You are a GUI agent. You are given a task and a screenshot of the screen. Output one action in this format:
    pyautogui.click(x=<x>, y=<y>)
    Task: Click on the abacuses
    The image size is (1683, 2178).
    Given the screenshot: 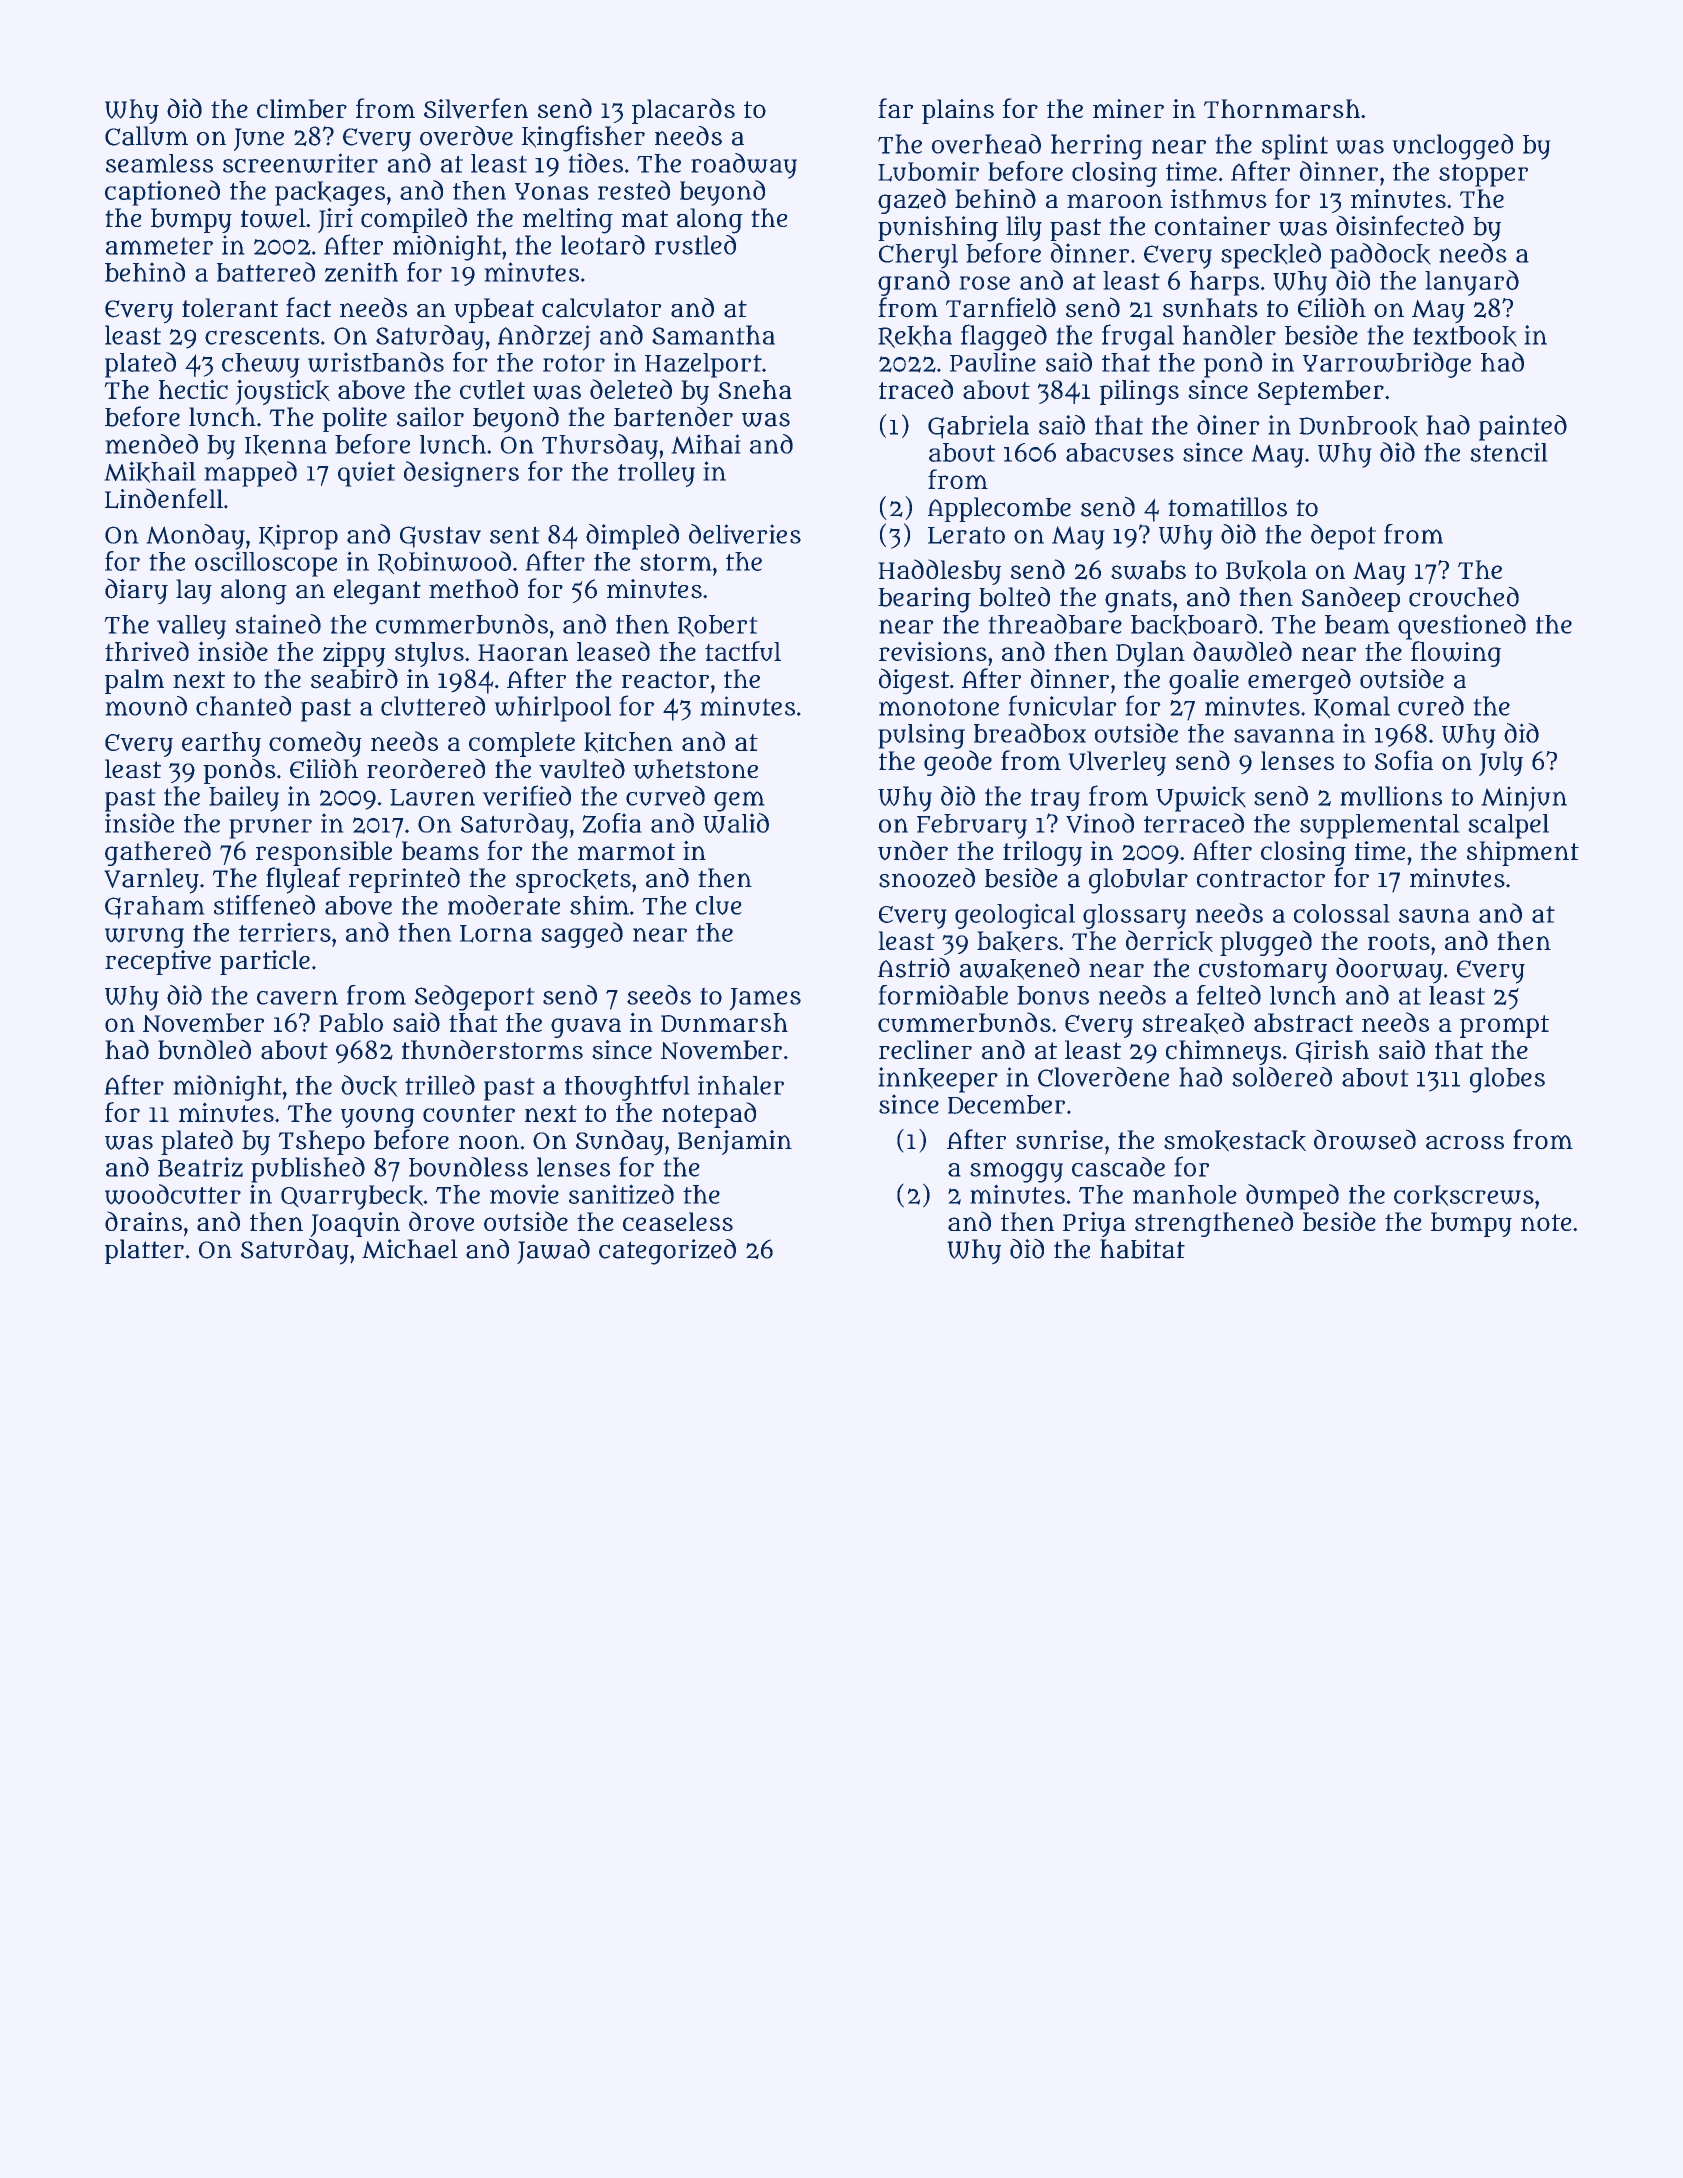 What is the action you would take?
    pyautogui.click(x=1120, y=452)
